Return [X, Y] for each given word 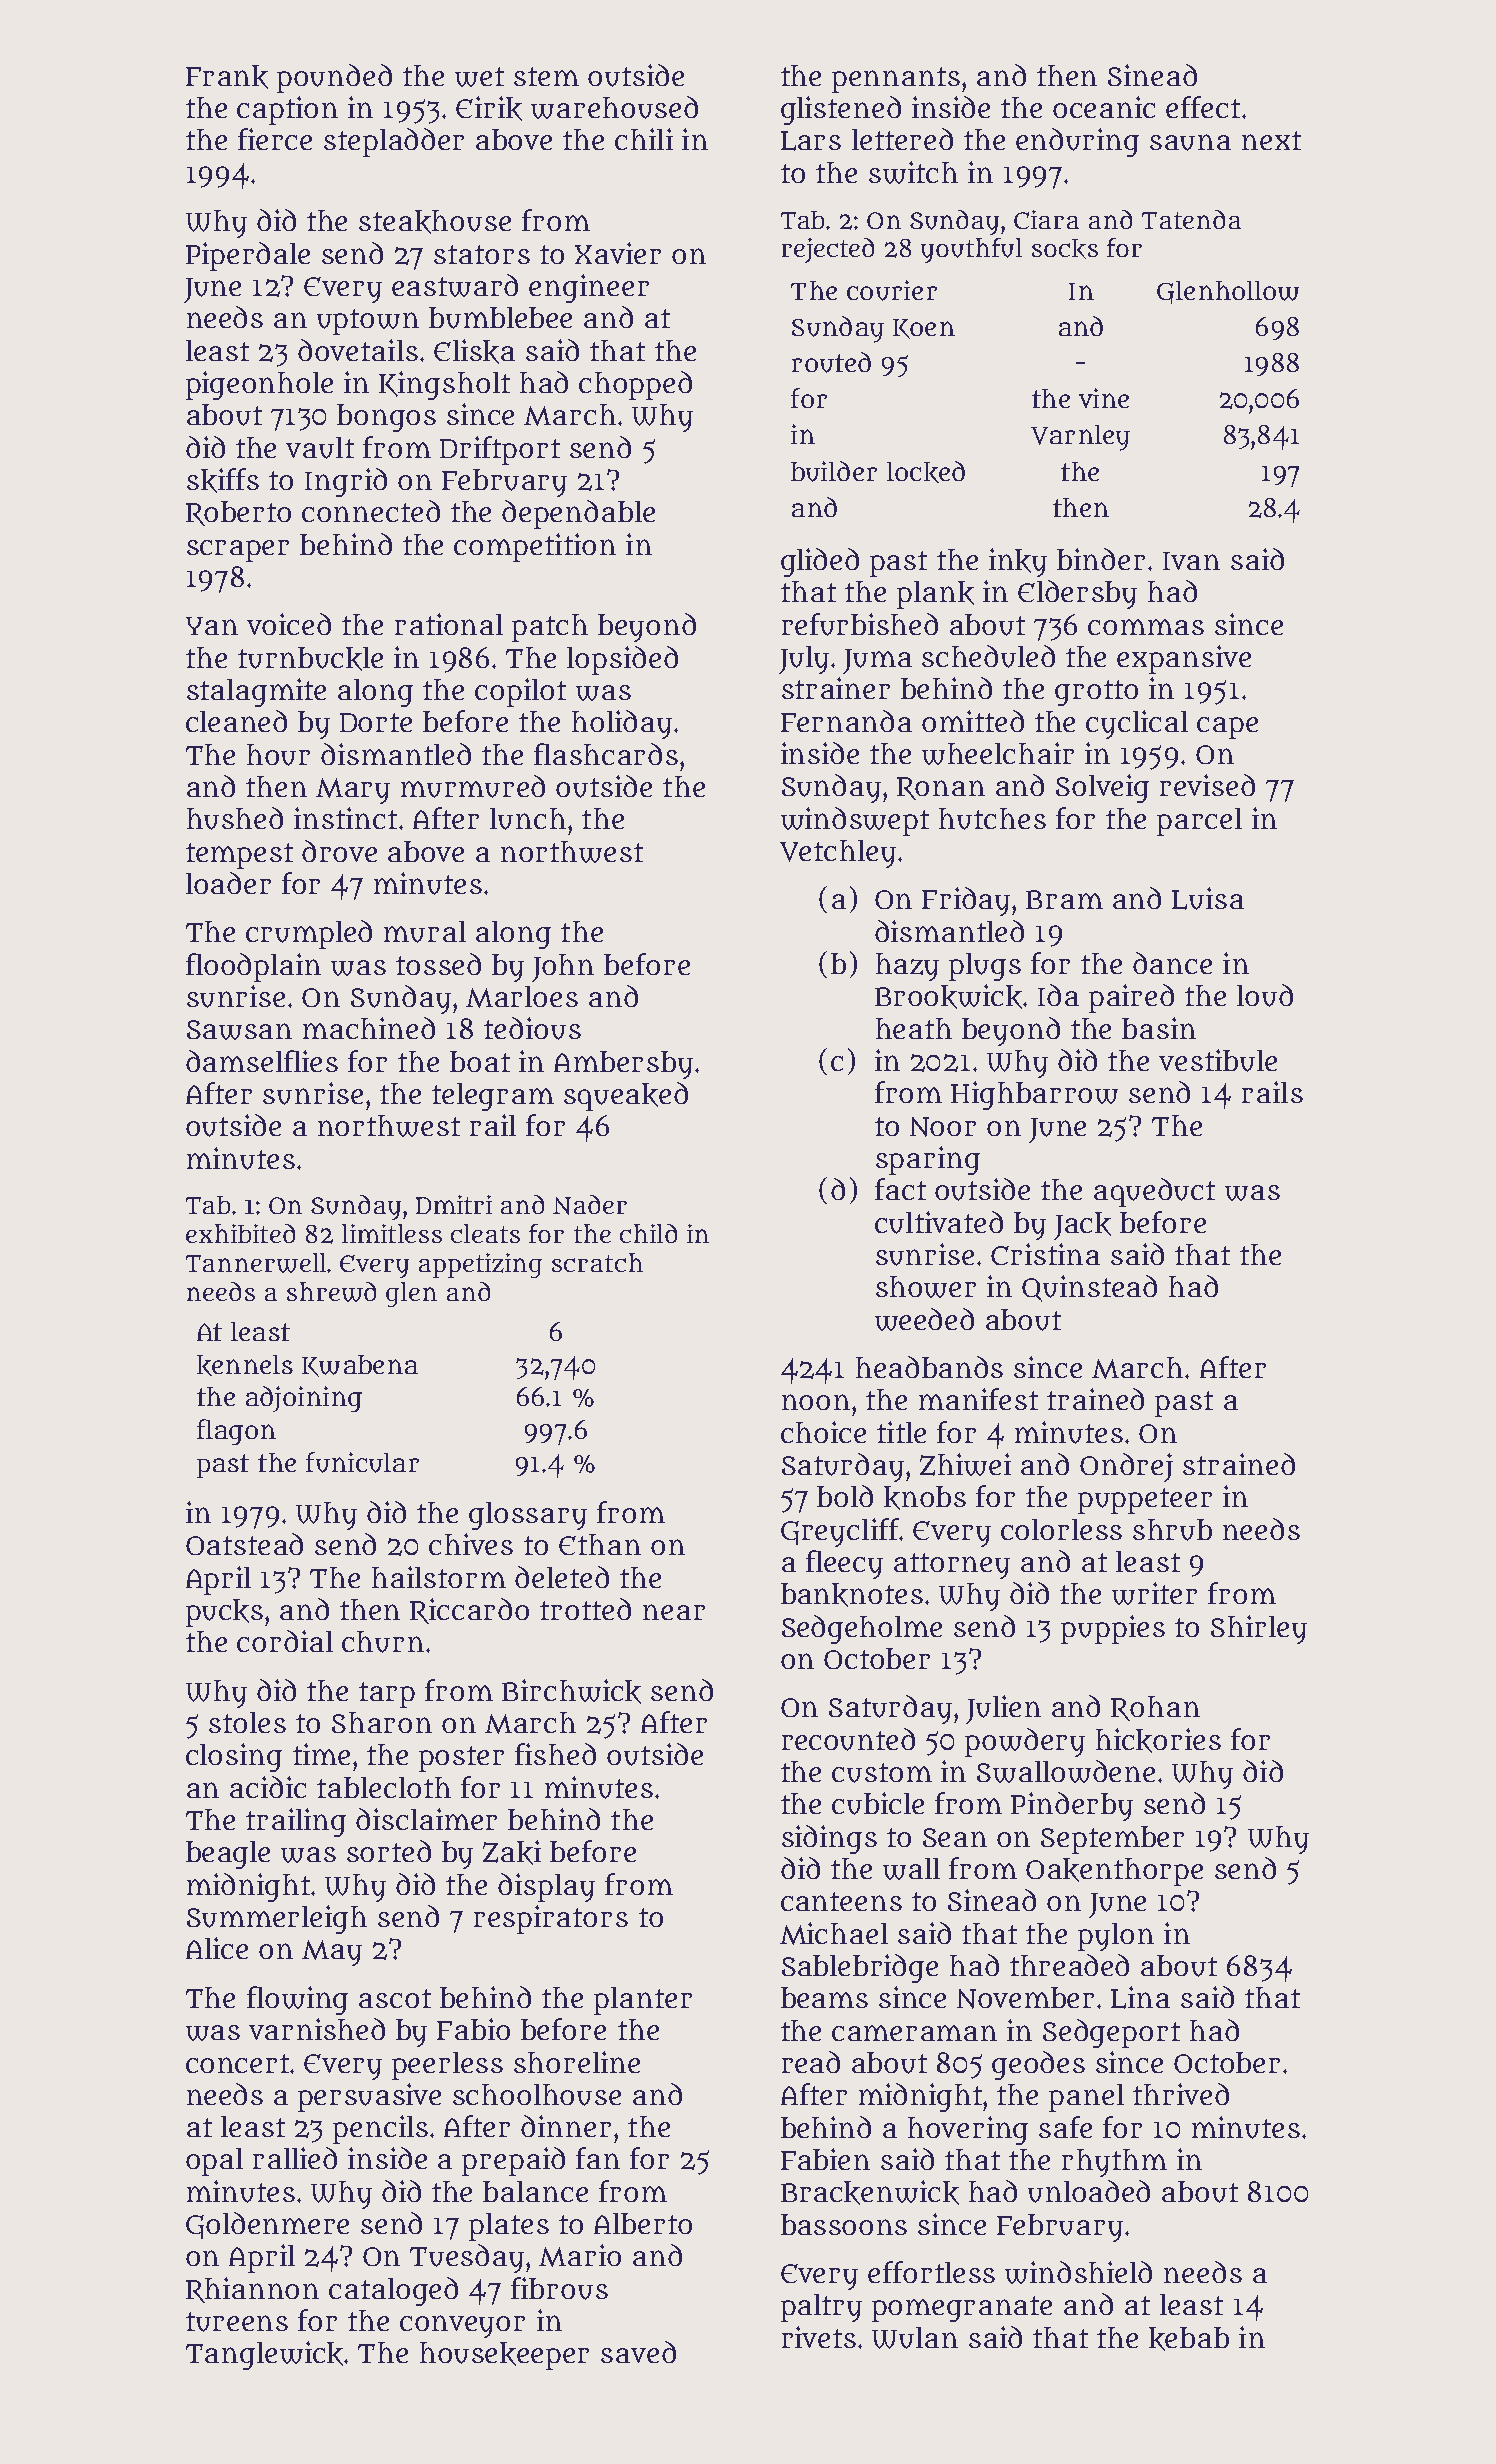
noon [816, 1402]
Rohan [1155, 1708]
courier [892, 290]
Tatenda [1191, 219]
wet [479, 77]
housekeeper [504, 2356]
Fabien [825, 2159]
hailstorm [439, 1577]
